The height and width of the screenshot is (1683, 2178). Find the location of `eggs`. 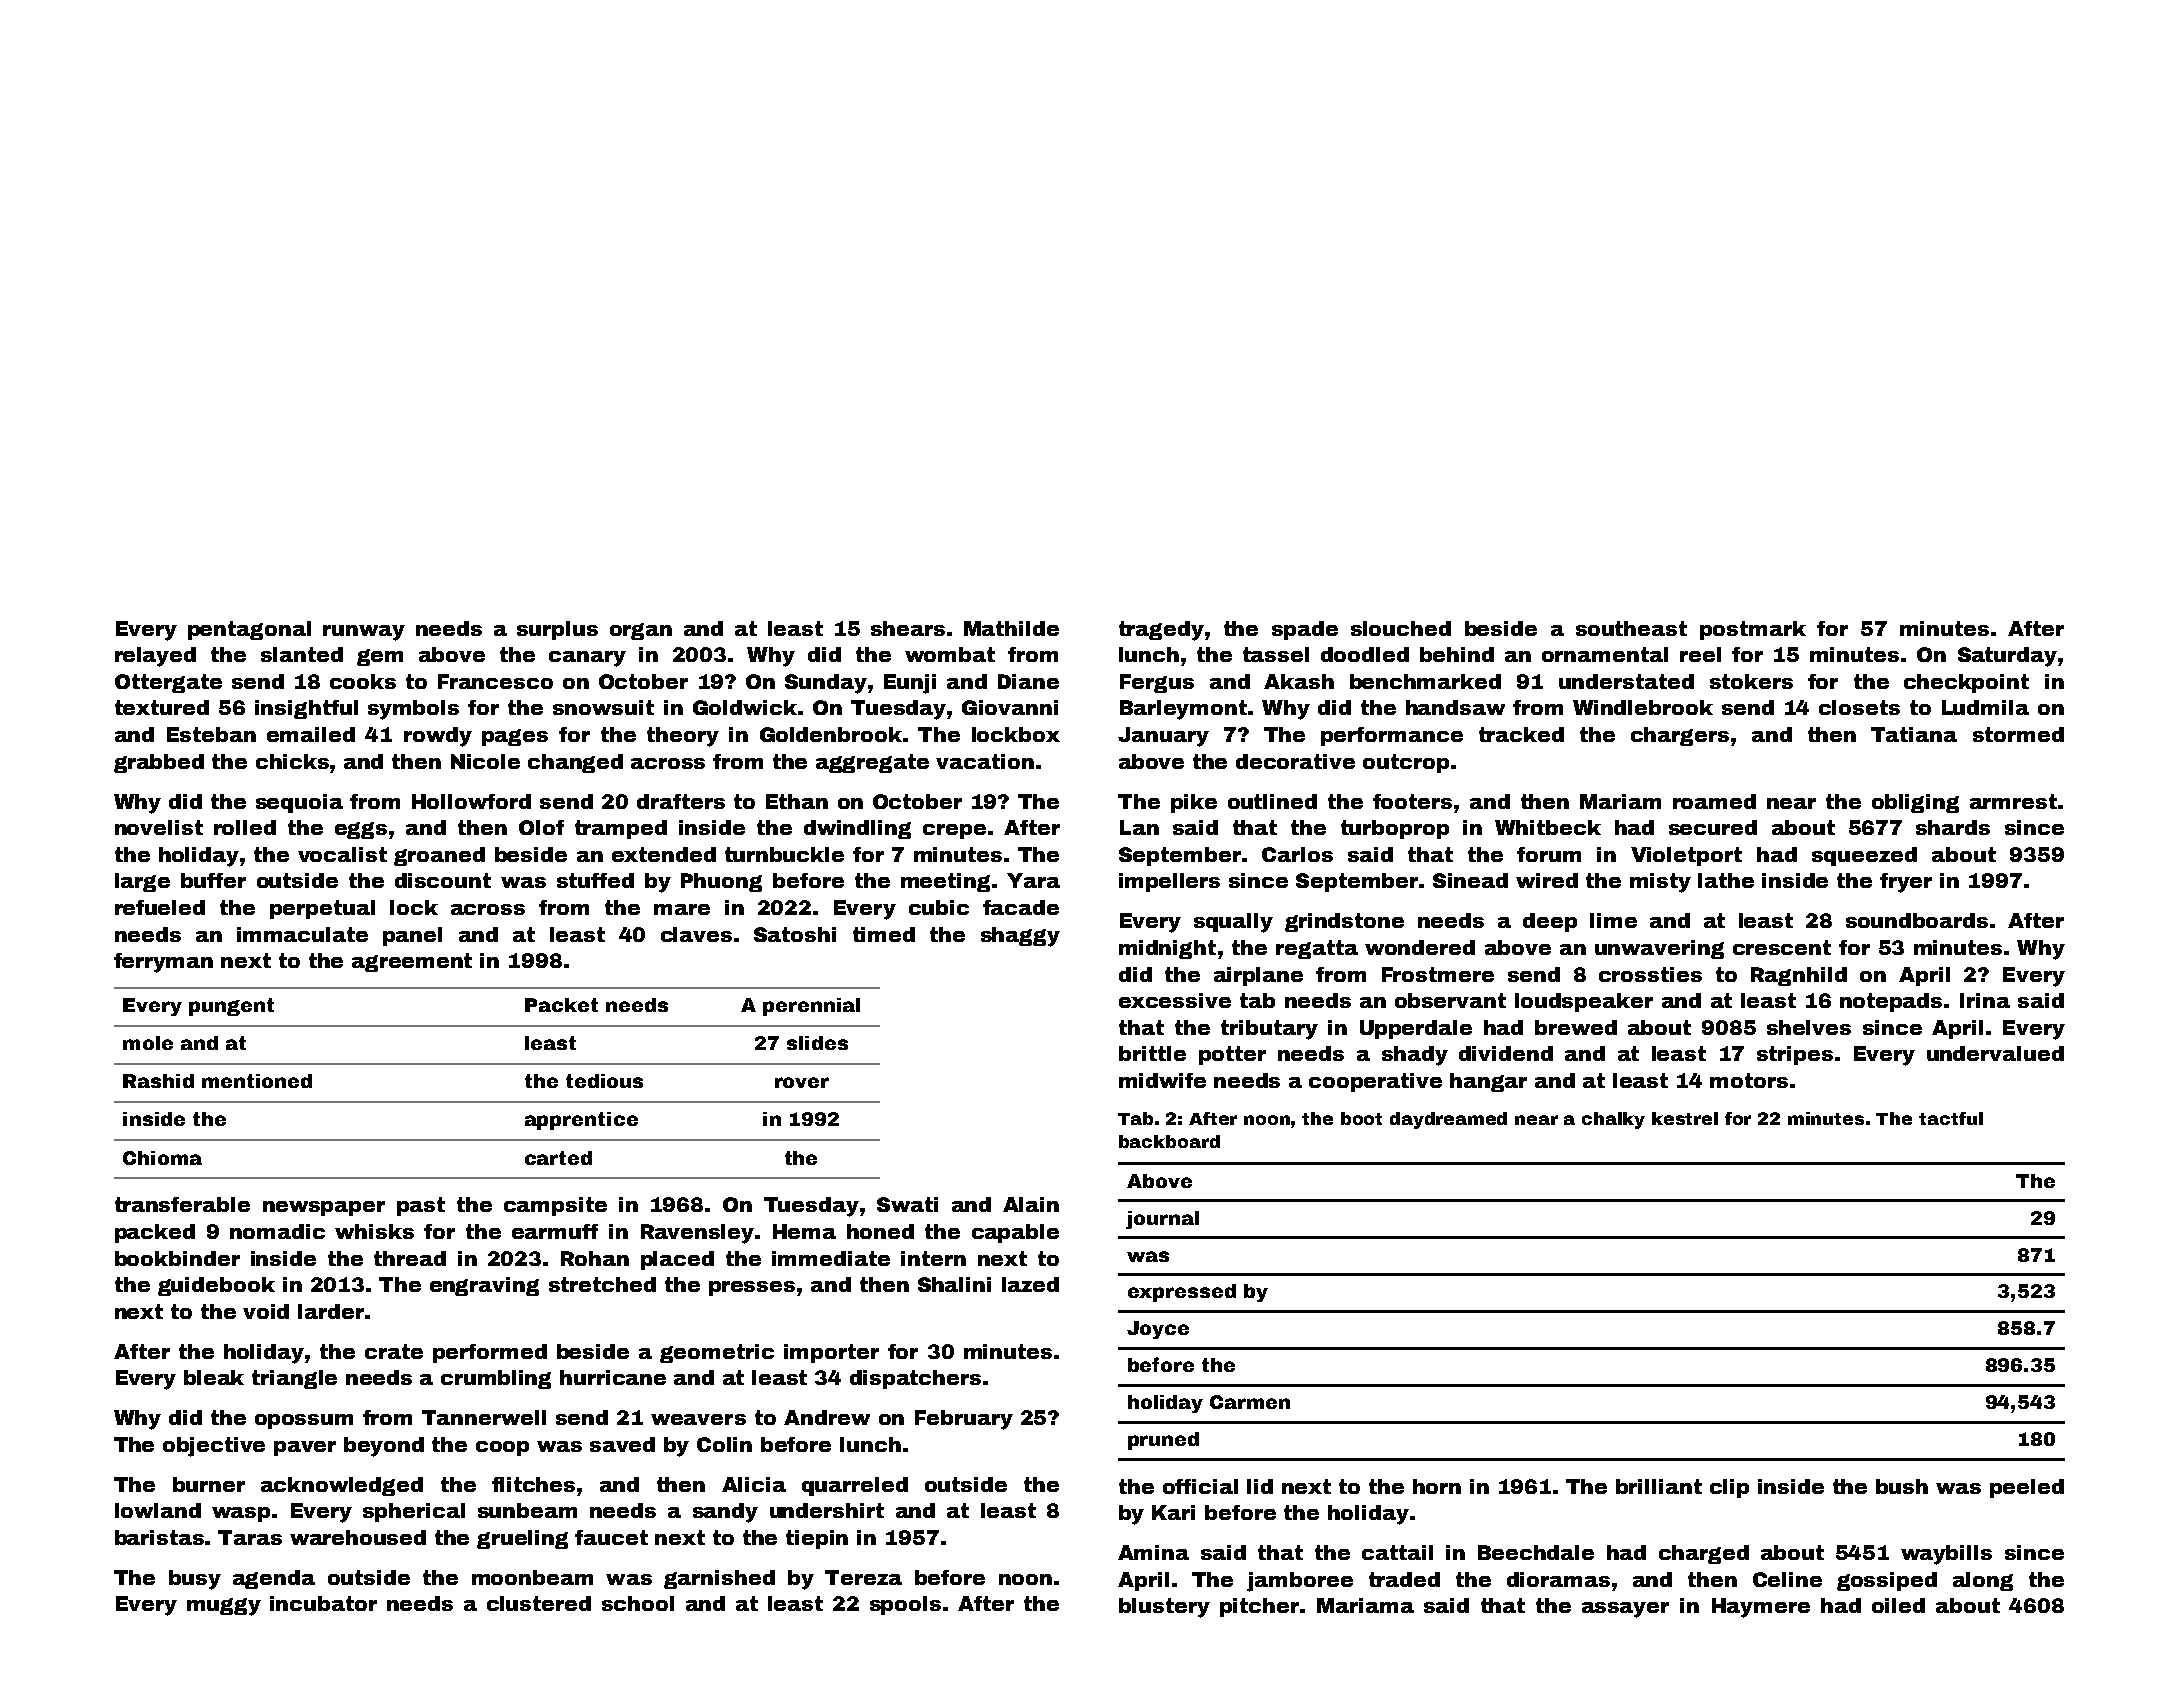

eggs is located at coordinates (361, 830).
